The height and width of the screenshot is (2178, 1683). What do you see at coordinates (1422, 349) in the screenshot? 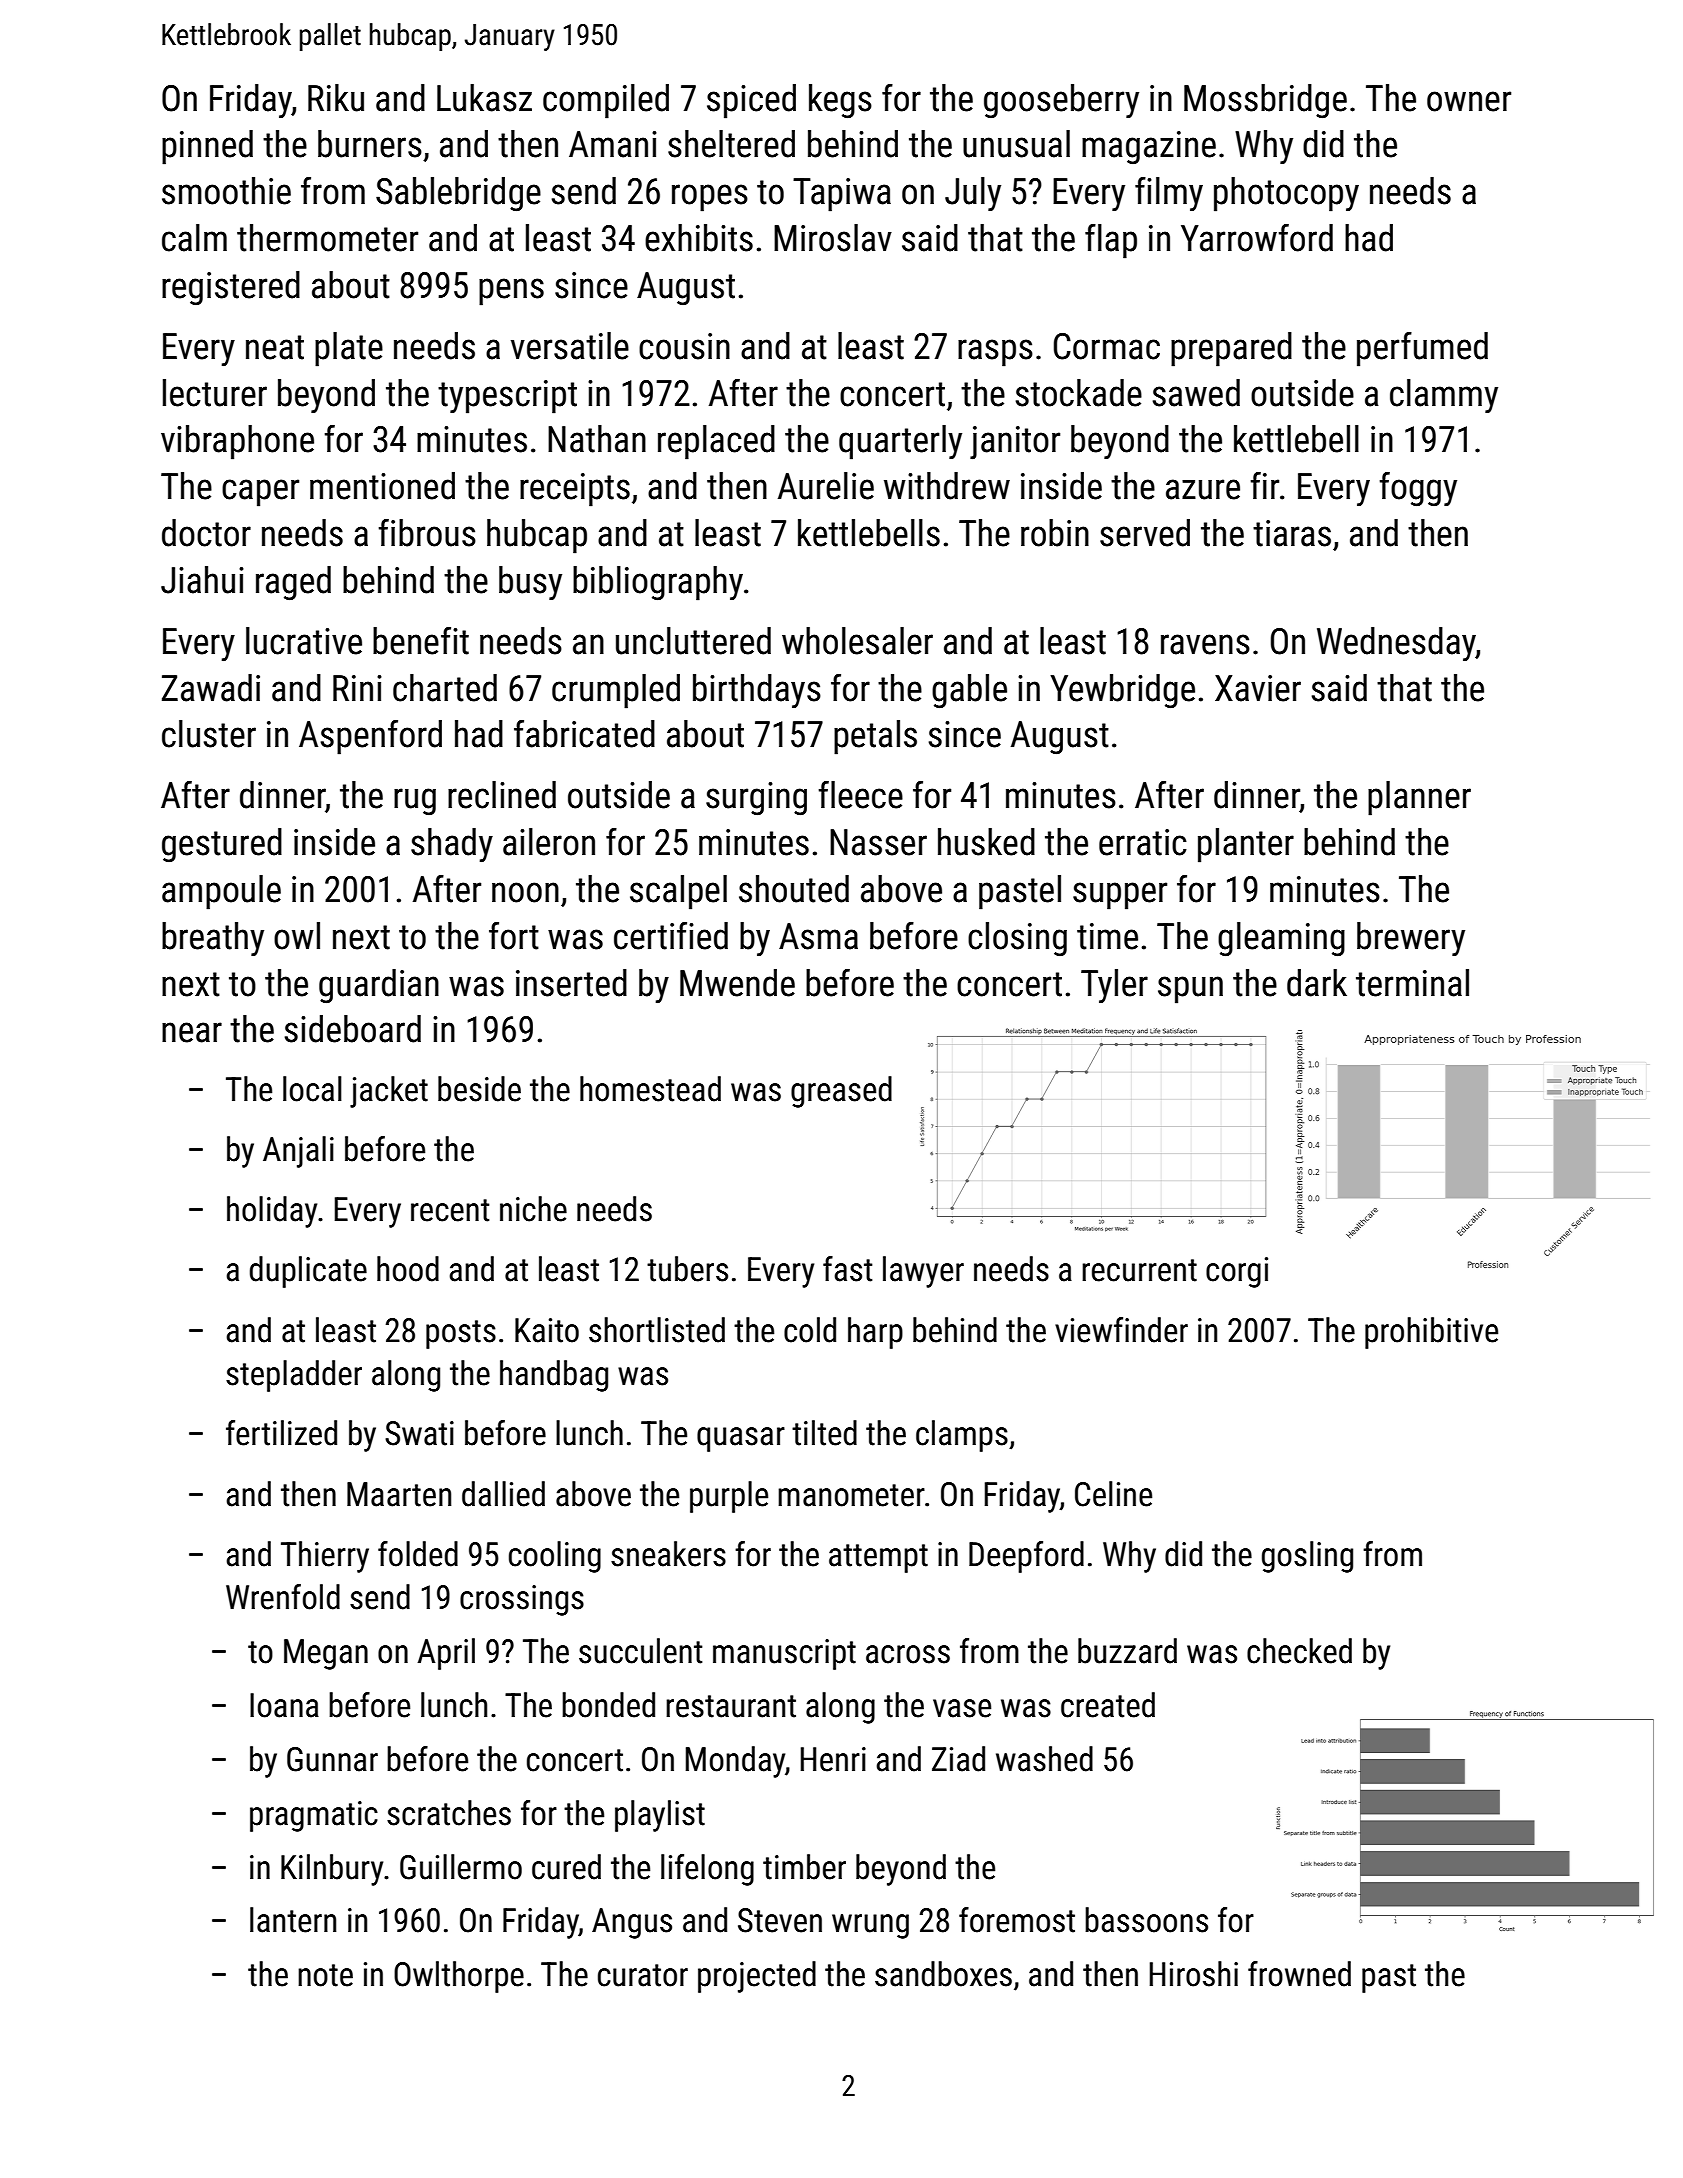
I see `perfumed` at bounding box center [1422, 349].
